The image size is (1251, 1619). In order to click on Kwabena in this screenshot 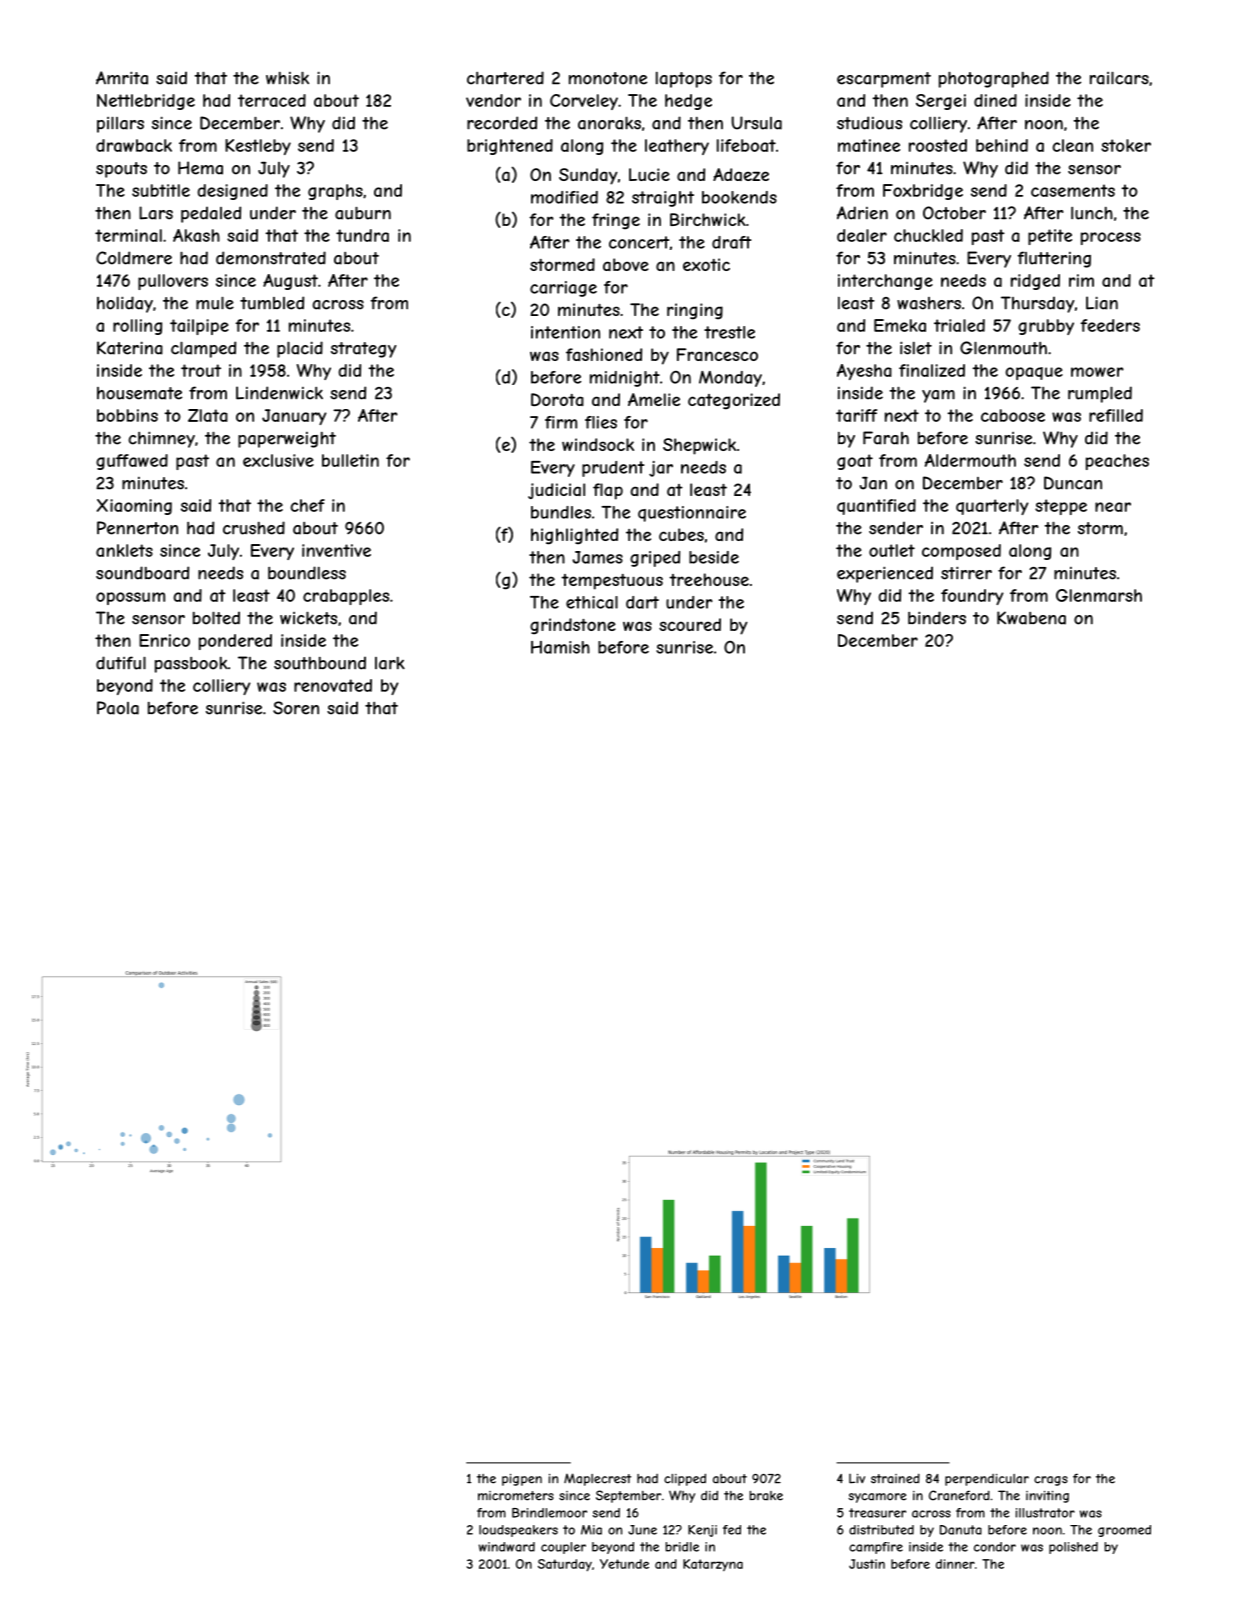, I will do `click(1031, 618)`.
